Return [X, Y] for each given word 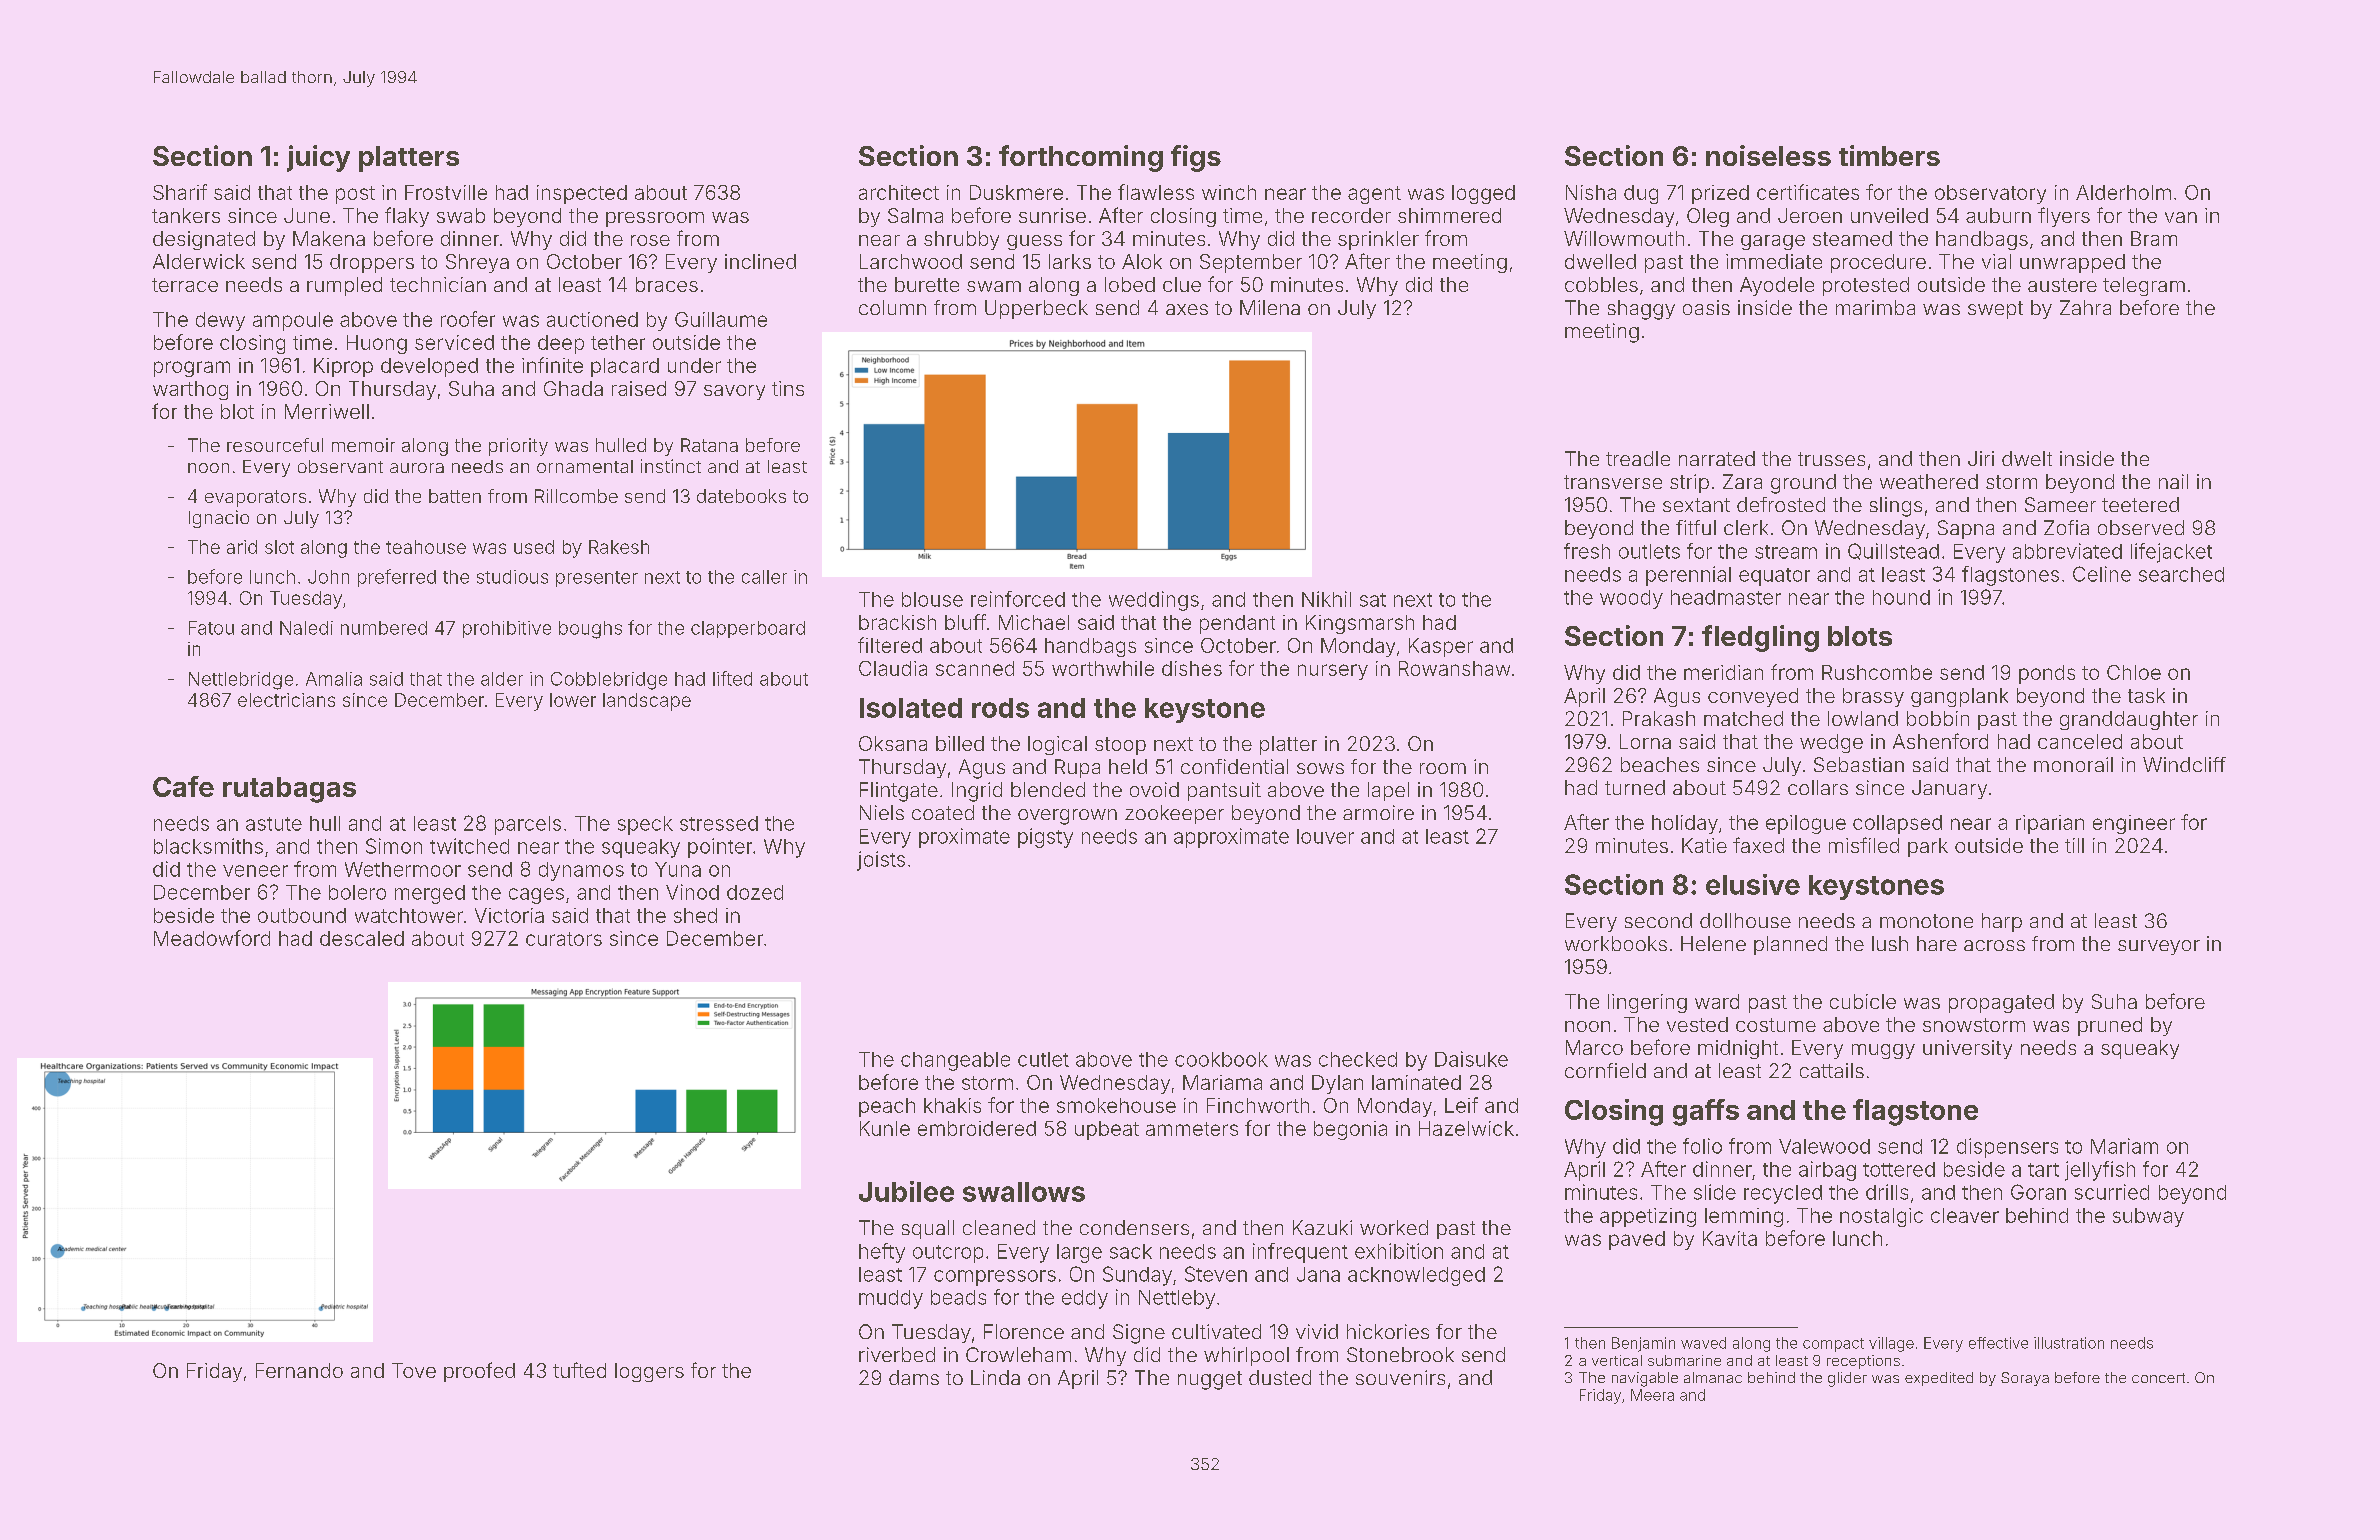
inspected [582, 194]
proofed [479, 1372]
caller [764, 577]
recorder [1351, 215]
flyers [2064, 217]
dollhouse [1745, 920]
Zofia [2066, 527]
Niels [882, 812]
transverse [1613, 482]
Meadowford [212, 938]
